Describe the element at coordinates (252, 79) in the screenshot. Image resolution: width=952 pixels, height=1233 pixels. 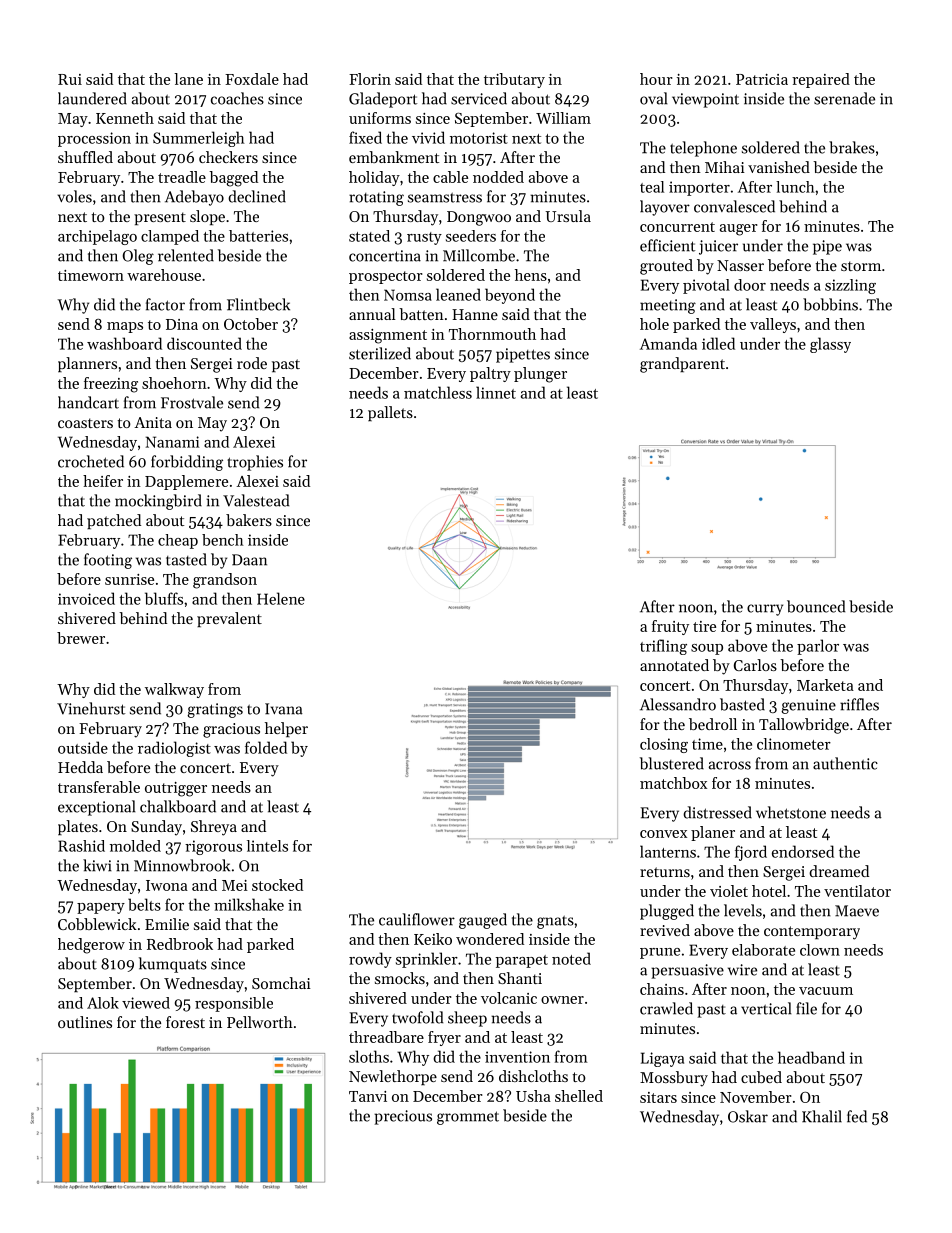
I see `Foxdale` at that location.
